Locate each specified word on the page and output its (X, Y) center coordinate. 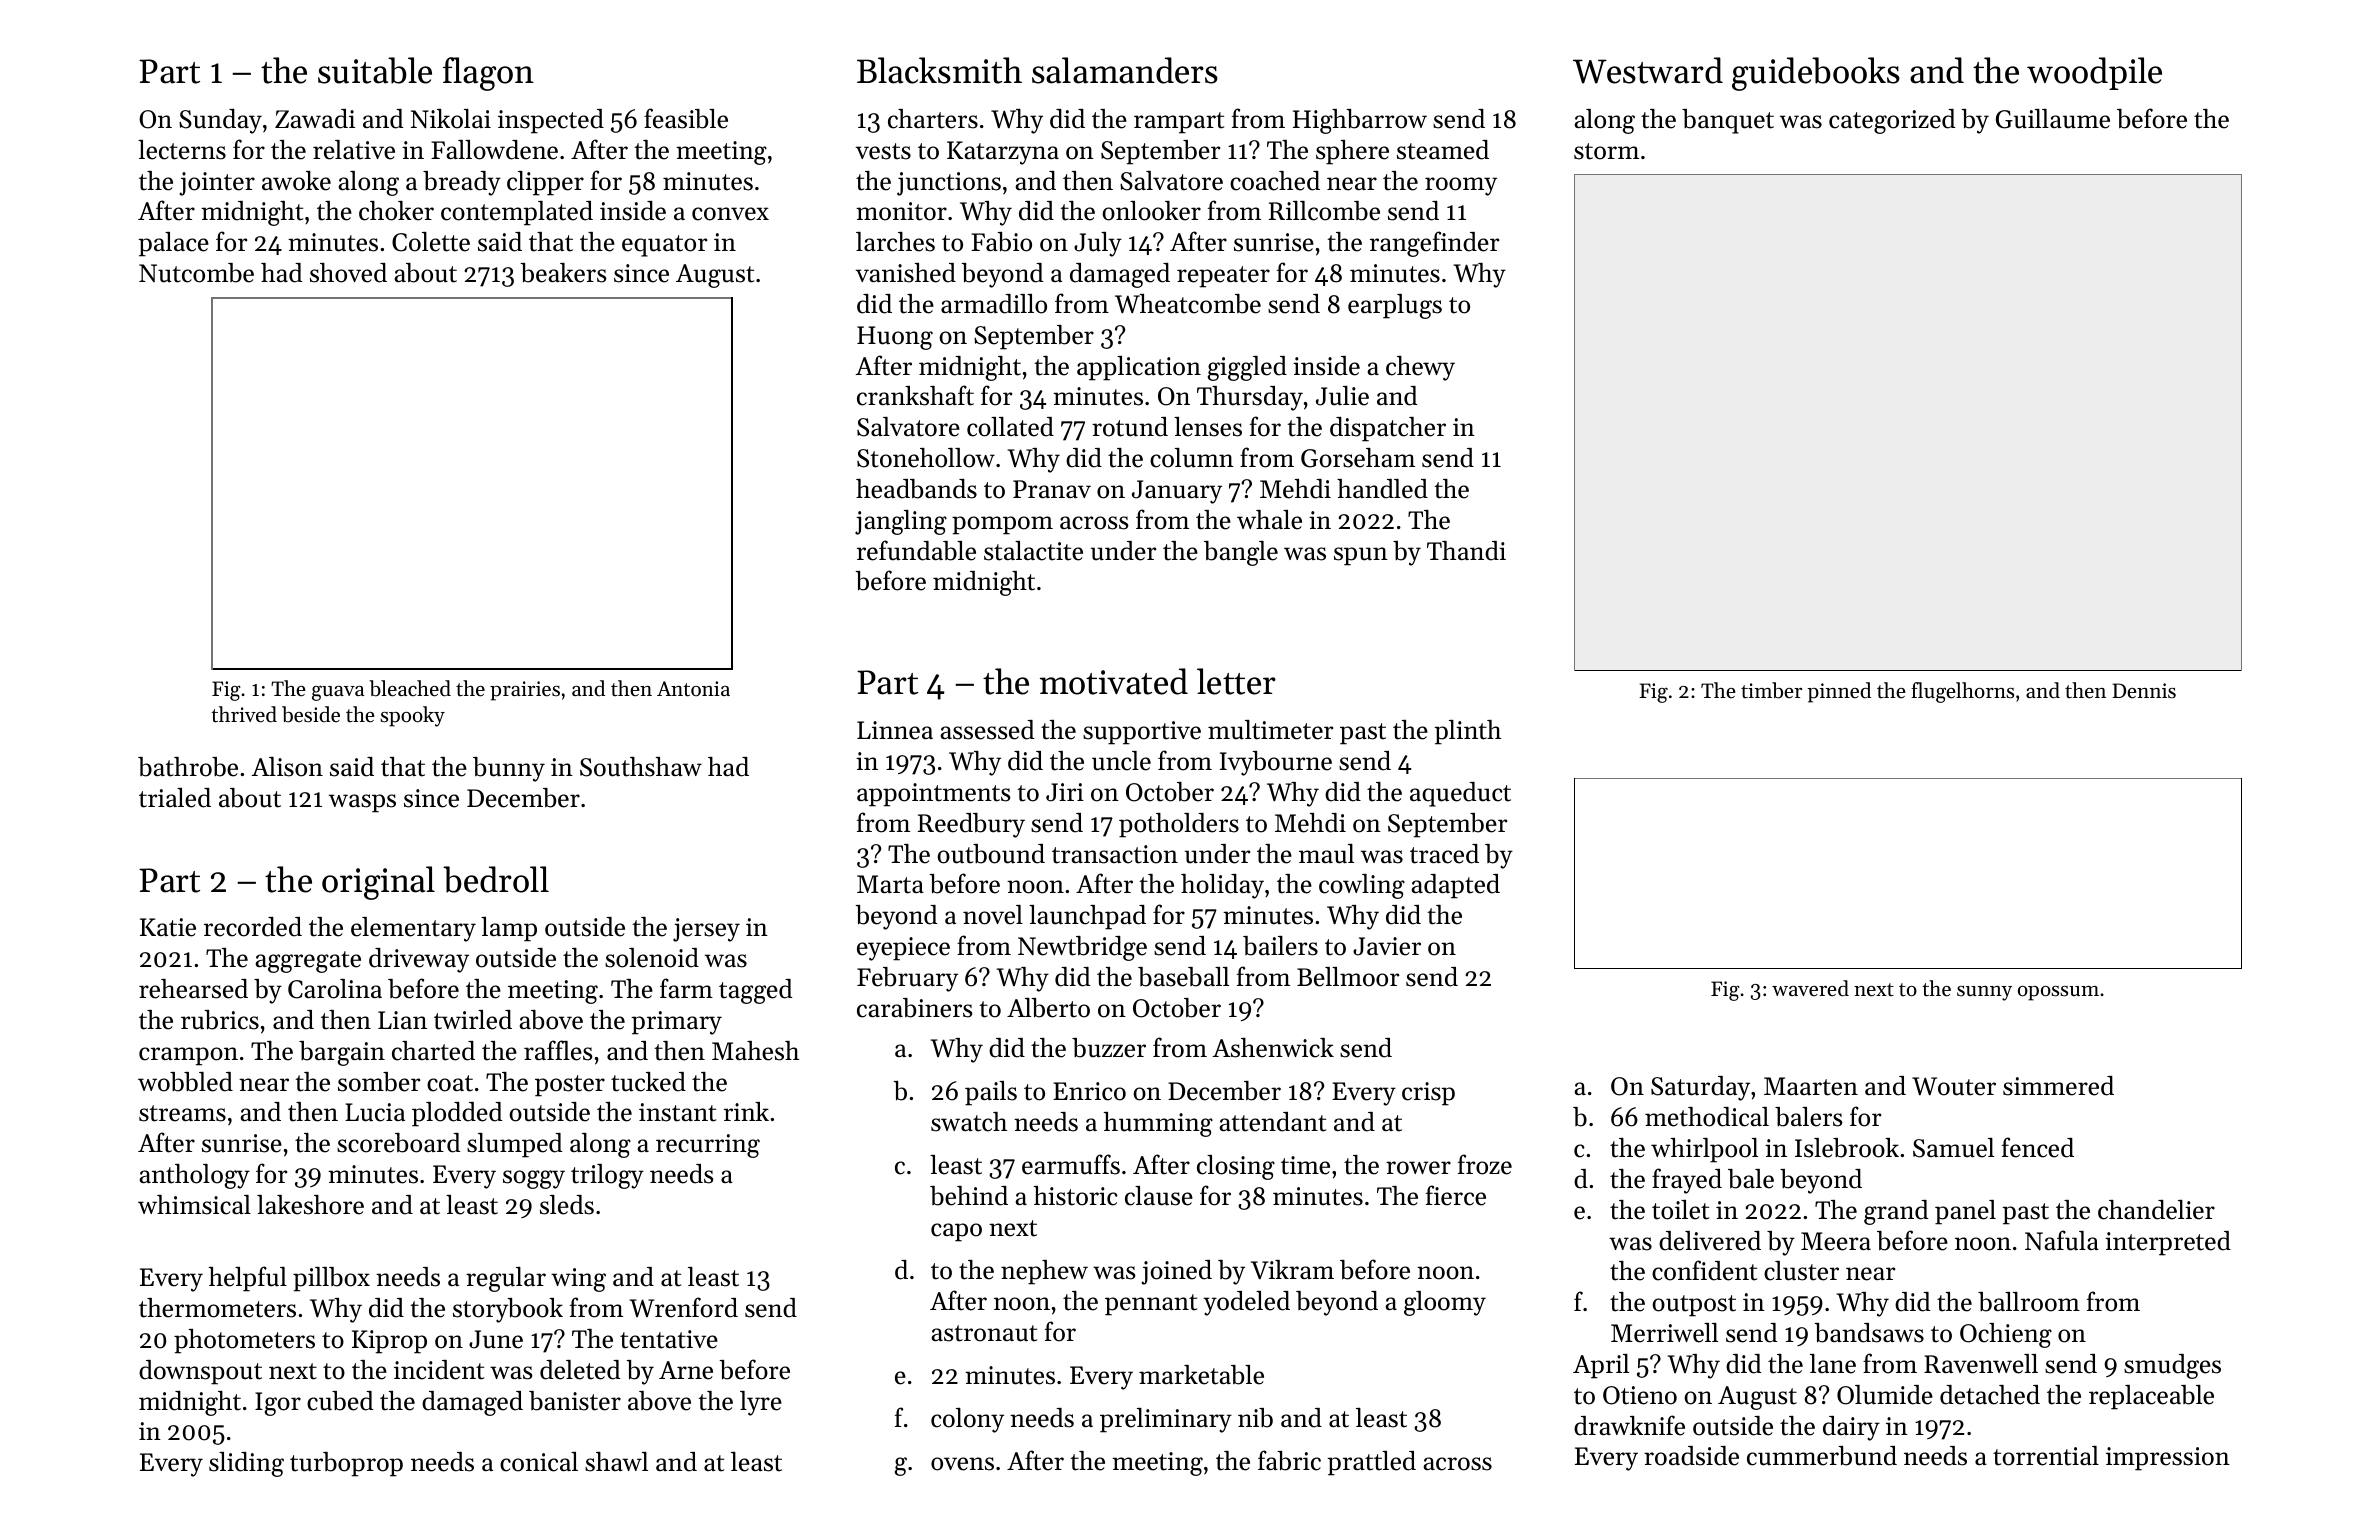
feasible (686, 118)
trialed (175, 798)
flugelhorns (1962, 692)
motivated (1114, 681)
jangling (901, 522)
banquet (1728, 121)
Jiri (1065, 792)
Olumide (1885, 1395)
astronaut (984, 1333)
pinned (1839, 692)
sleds (567, 1205)
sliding (246, 1464)
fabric (1289, 1460)
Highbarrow (1360, 121)
